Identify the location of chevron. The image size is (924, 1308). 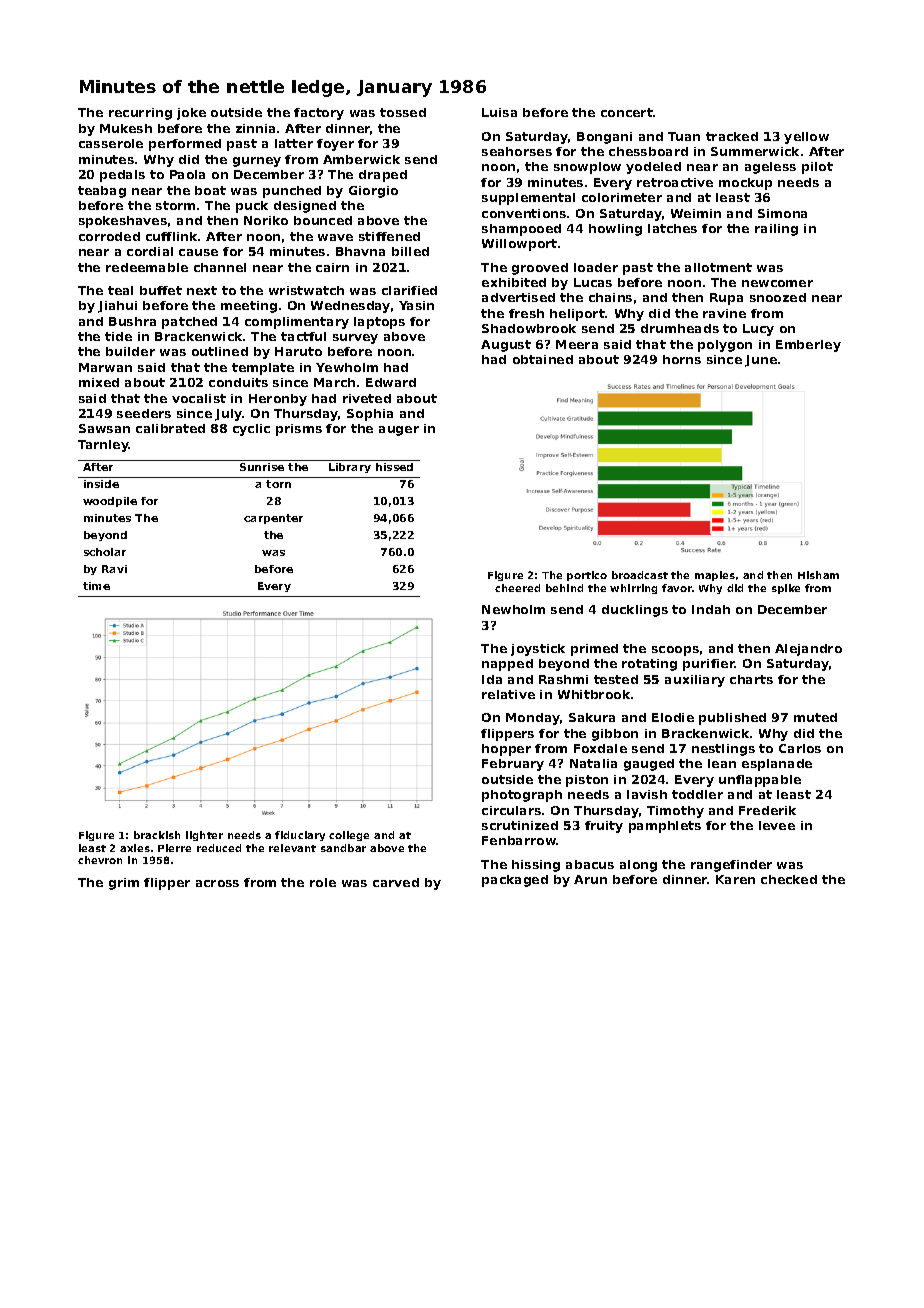
(100, 860).
